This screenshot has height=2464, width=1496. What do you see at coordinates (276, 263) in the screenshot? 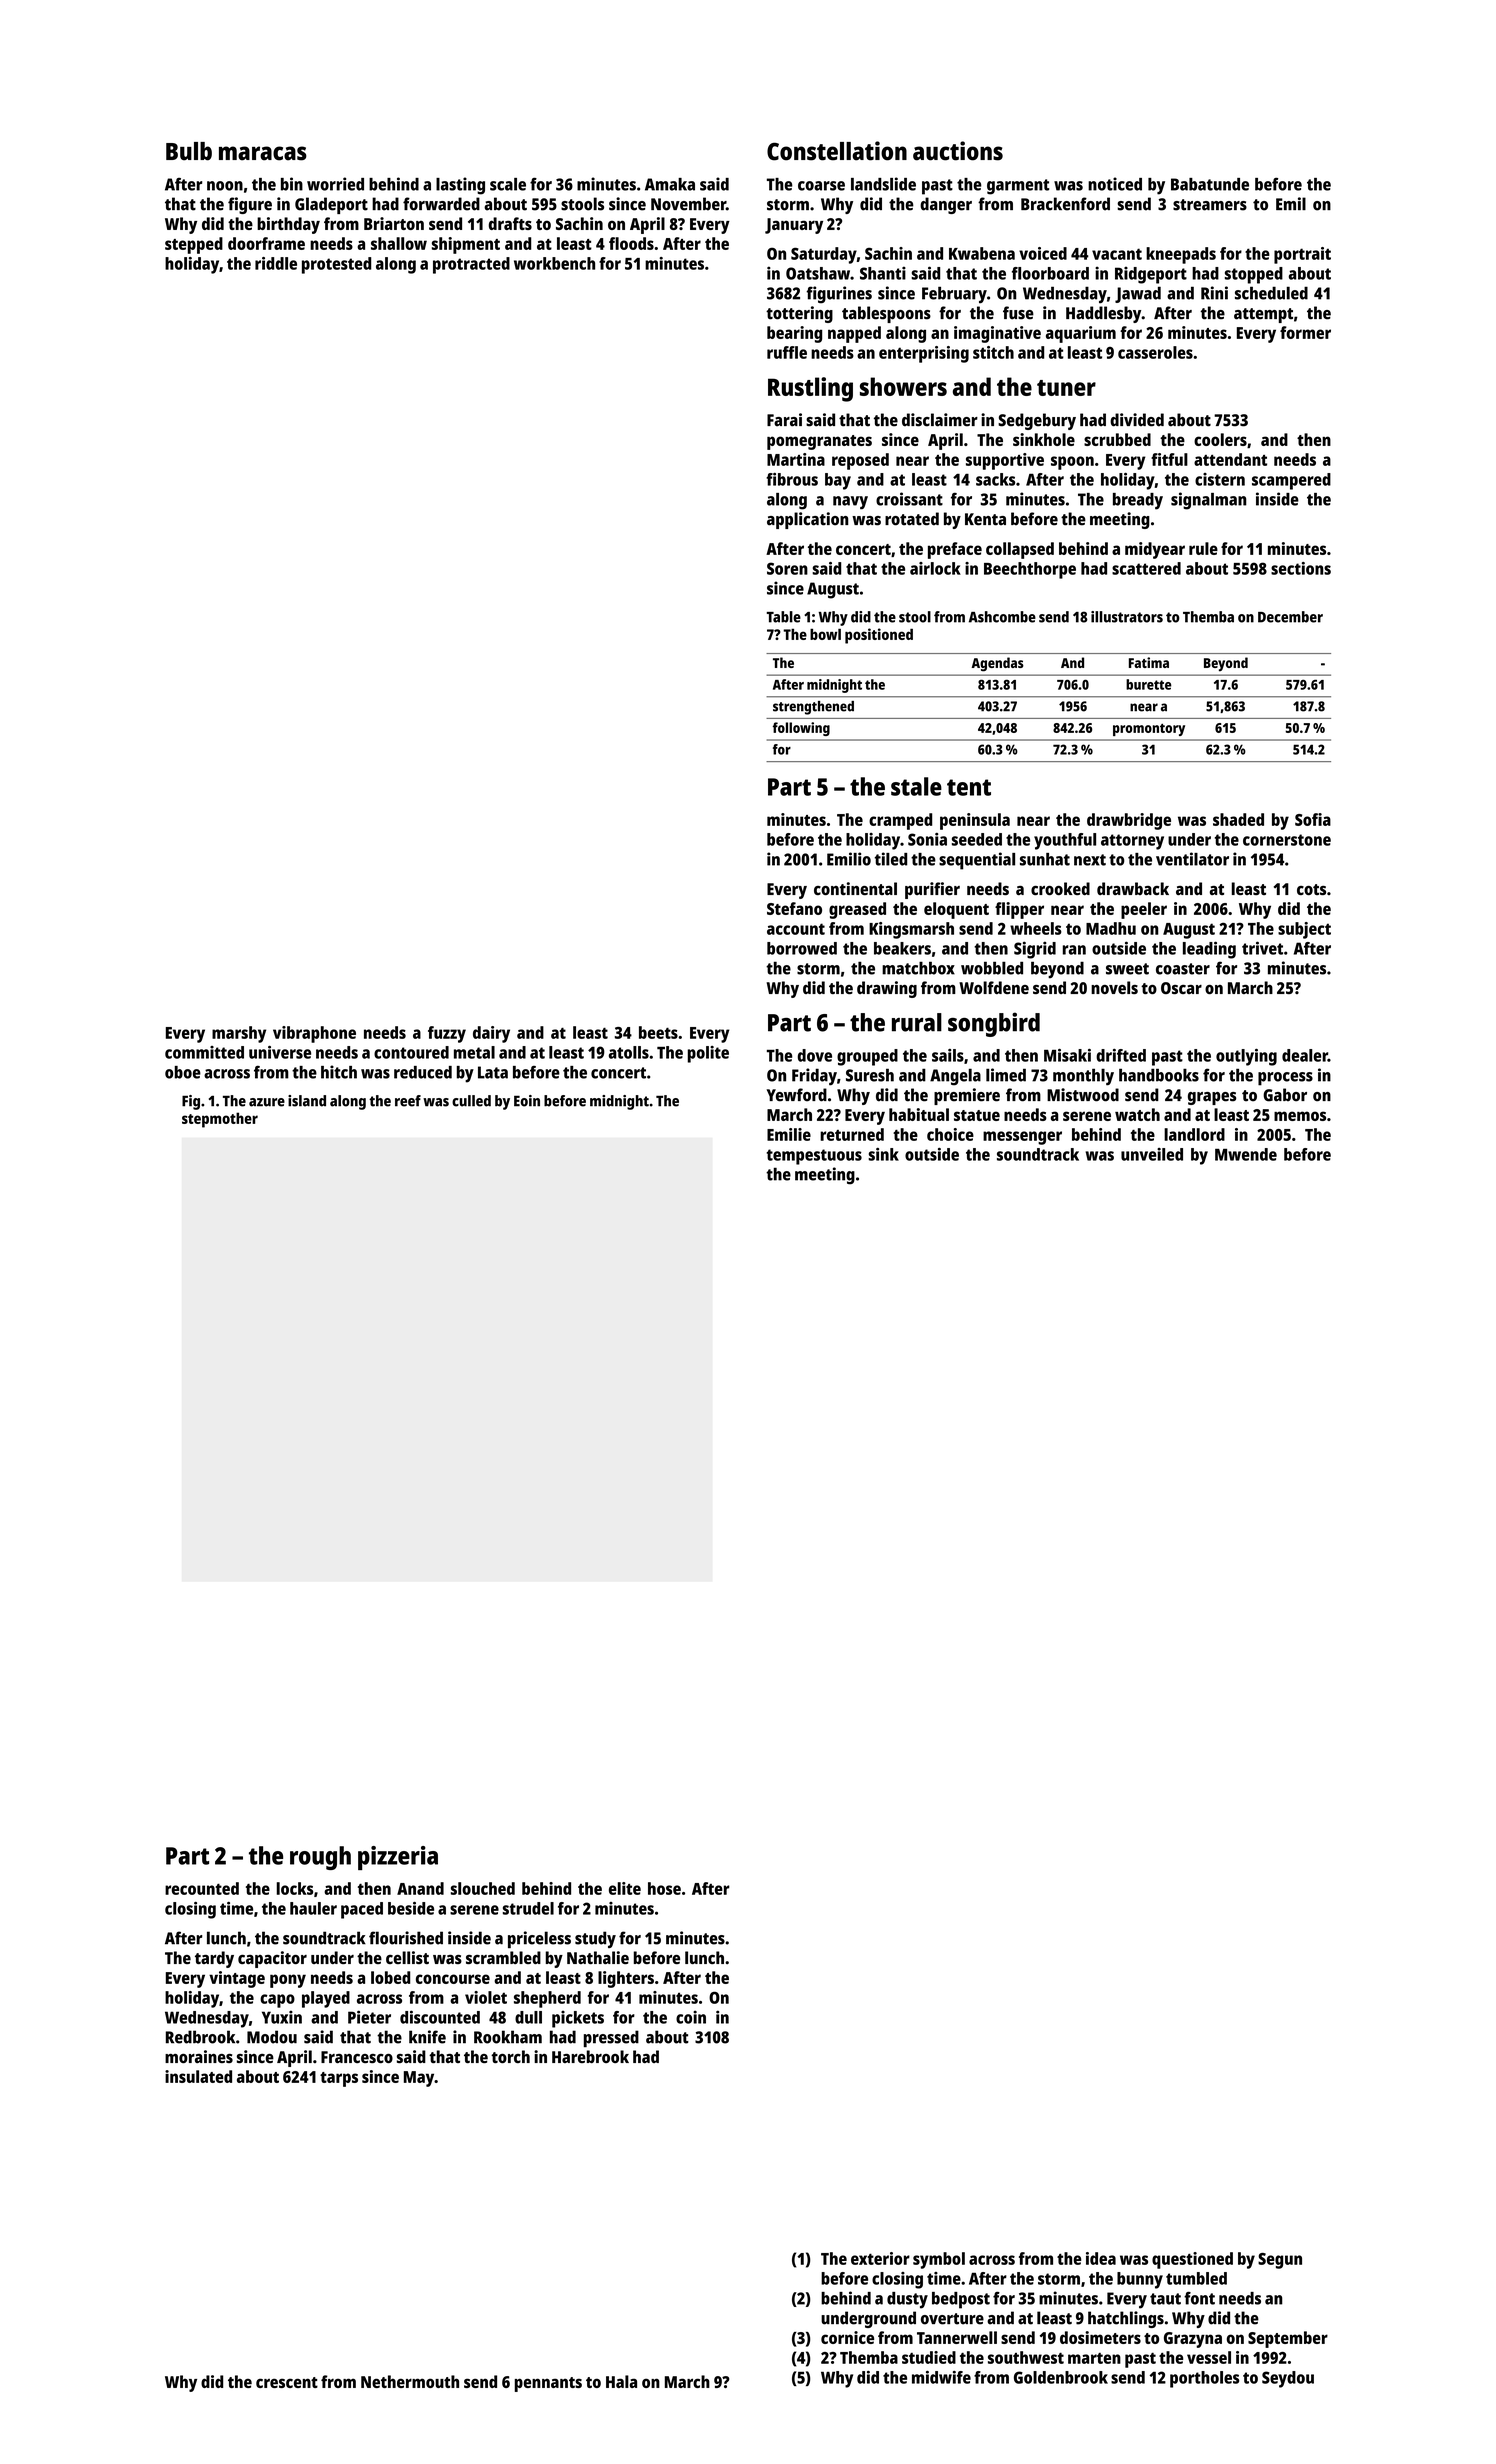
I see `riddle` at bounding box center [276, 263].
